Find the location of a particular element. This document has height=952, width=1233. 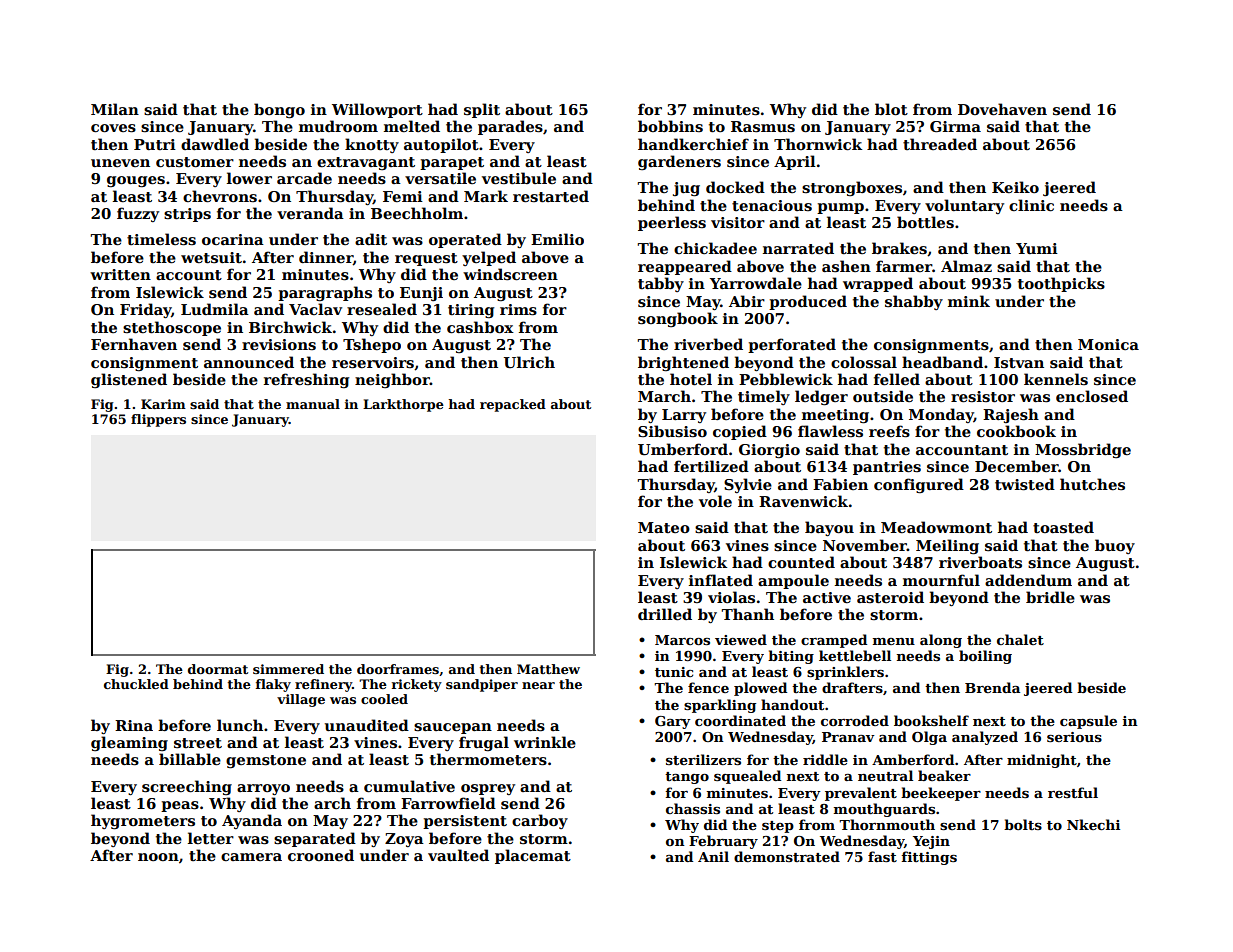

plowed is located at coordinates (760, 689).
